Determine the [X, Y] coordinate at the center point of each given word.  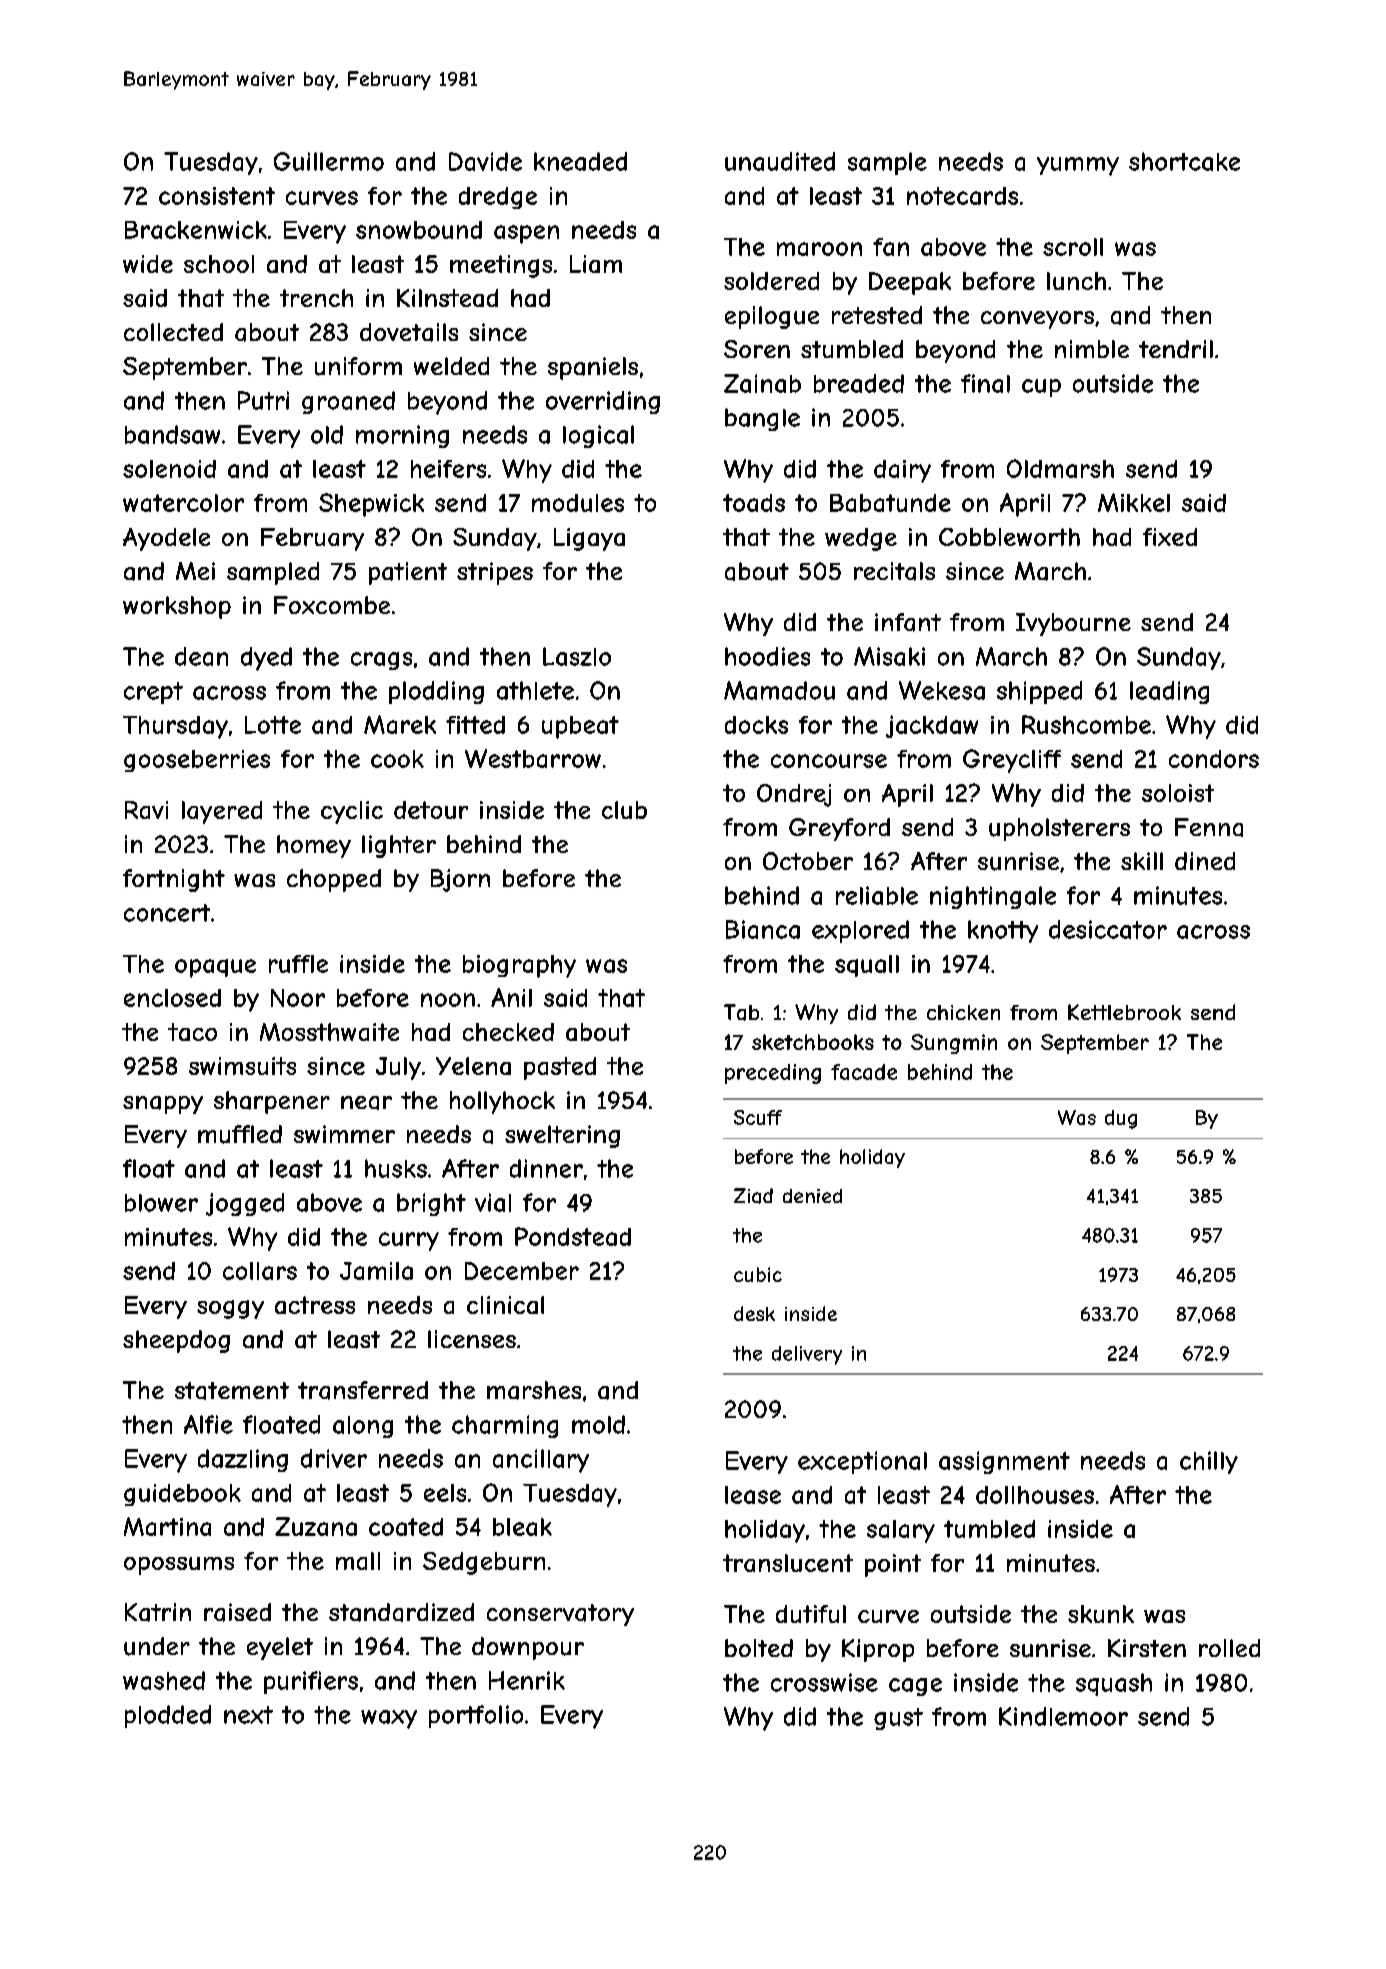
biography [519, 966]
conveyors [1037, 320]
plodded [168, 1716]
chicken [963, 1012]
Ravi [146, 810]
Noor [298, 998]
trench [316, 298]
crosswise [824, 1682]
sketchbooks [813, 1042]
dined [1205, 861]
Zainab [762, 383]
